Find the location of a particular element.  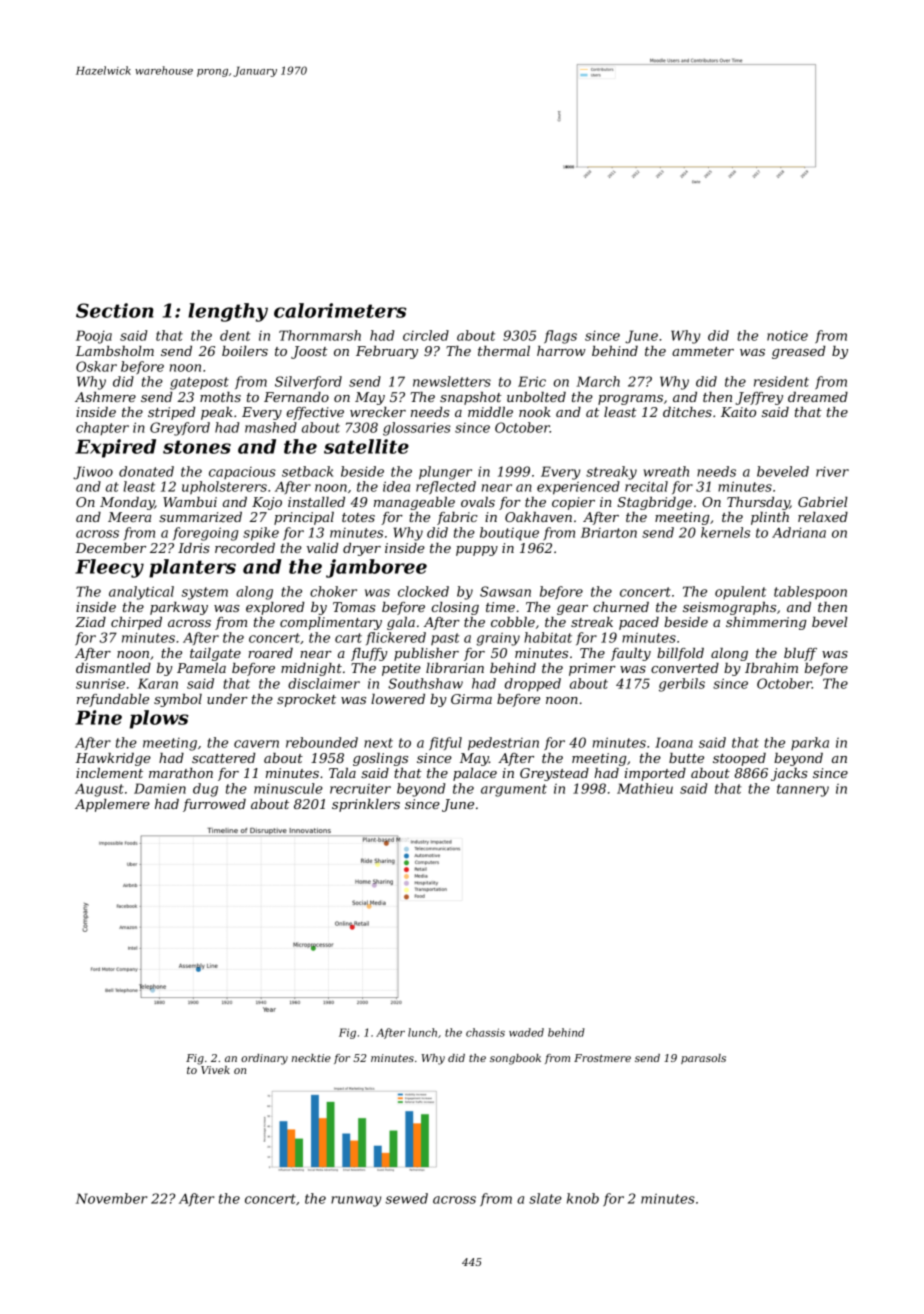

valid is located at coordinates (323, 548).
